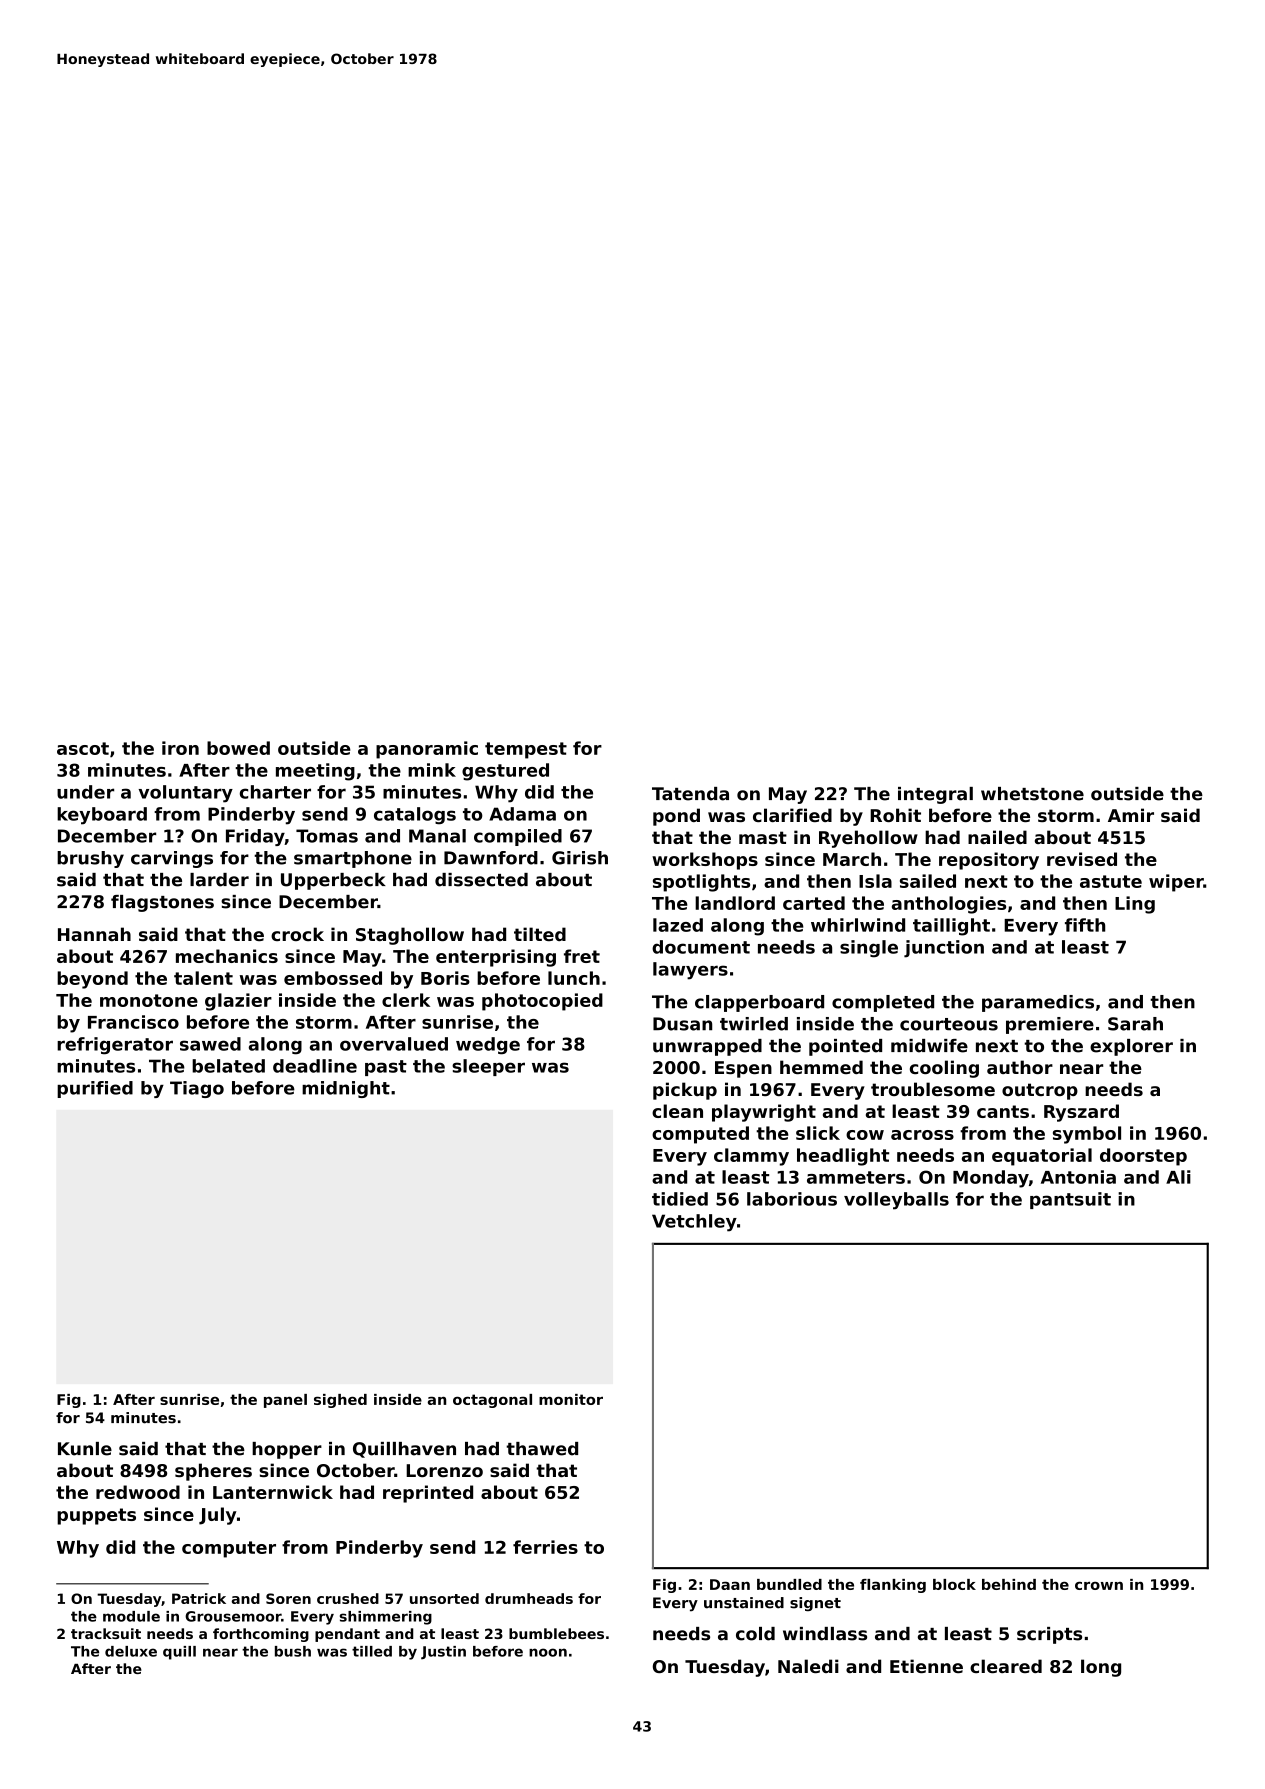 The image size is (1265, 1789). I want to click on purified, so click(95, 1089).
